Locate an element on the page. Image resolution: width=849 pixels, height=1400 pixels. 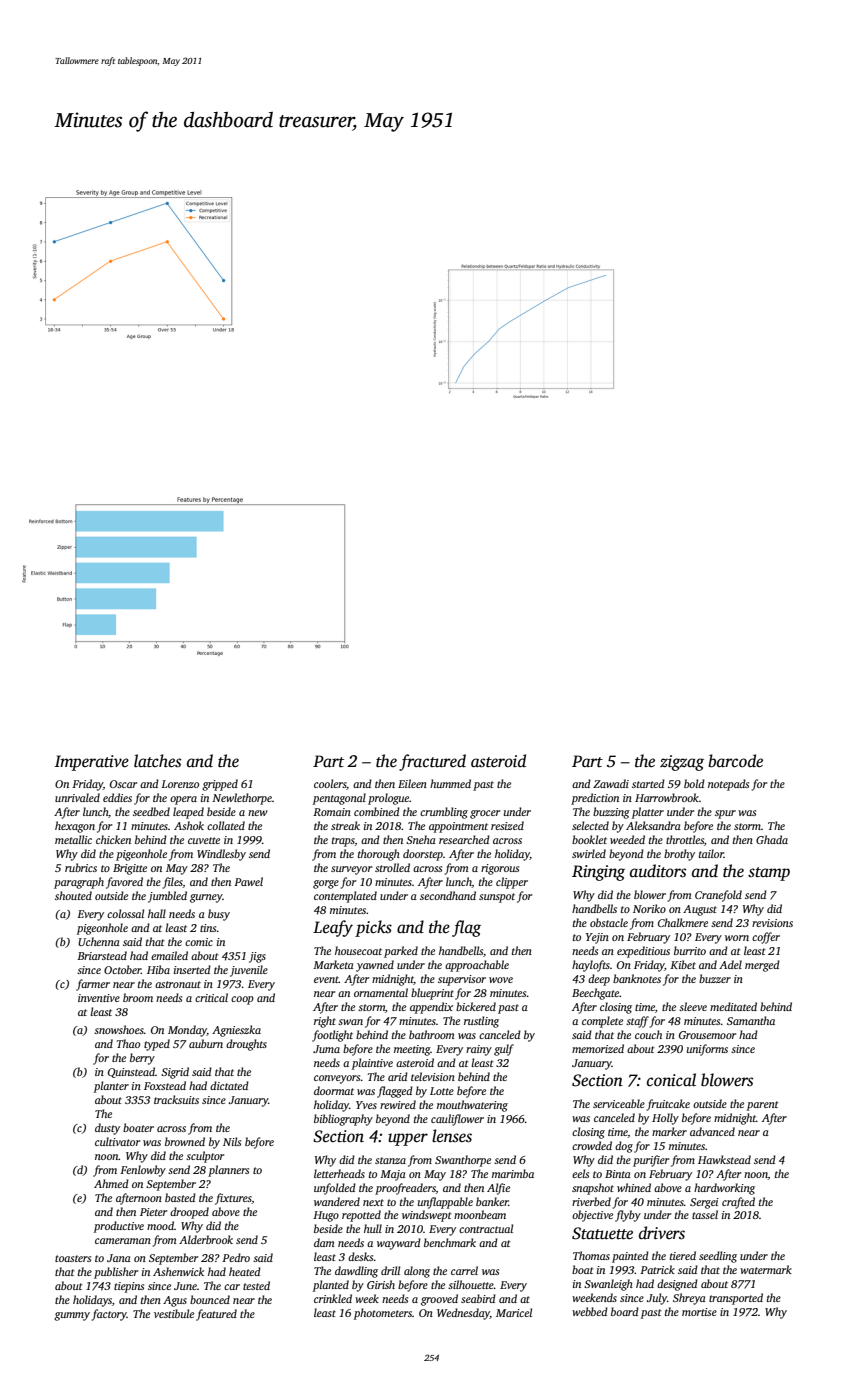
Holly is located at coordinates (665, 1119).
